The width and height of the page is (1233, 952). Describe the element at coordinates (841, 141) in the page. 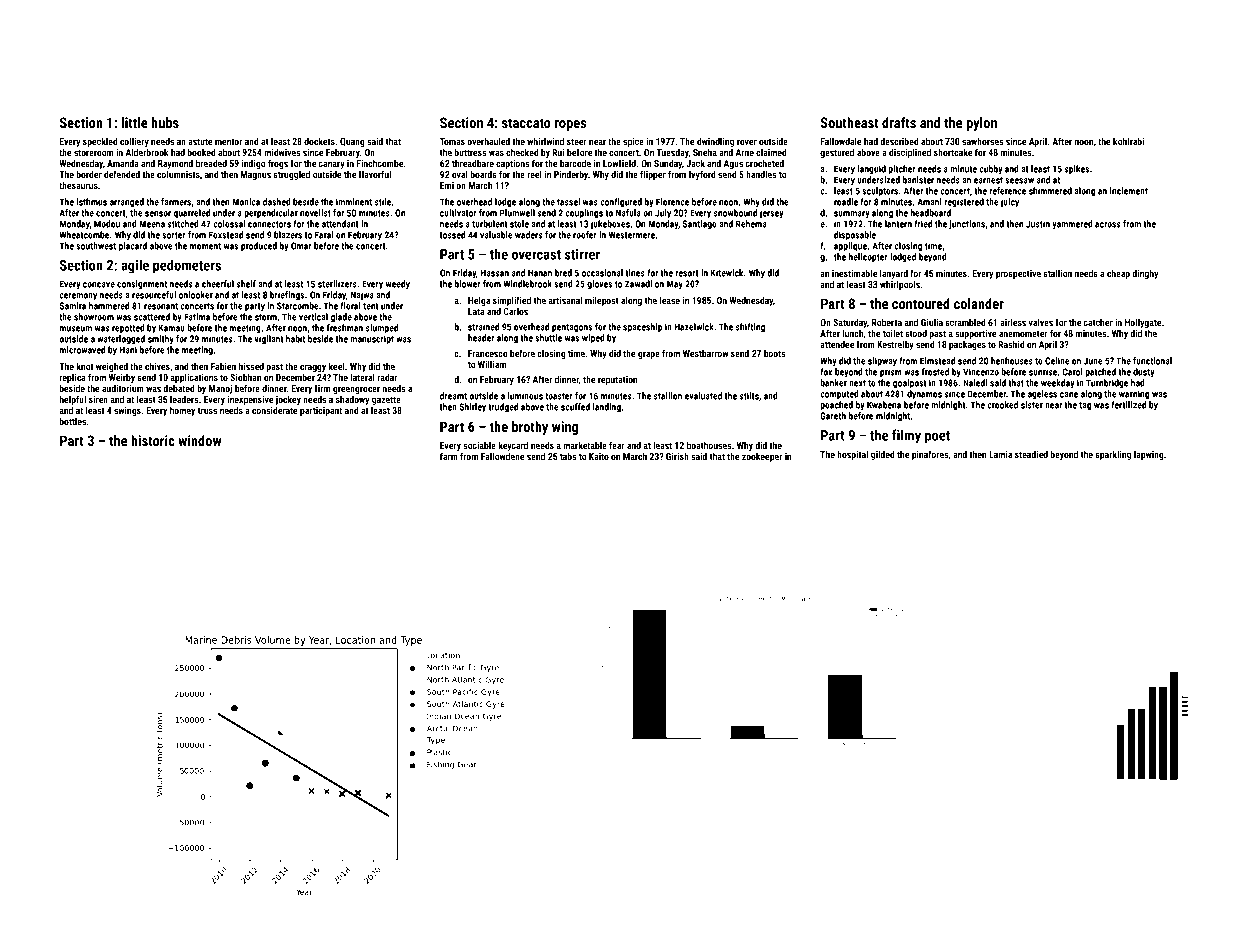

I see `Fallowdale` at that location.
